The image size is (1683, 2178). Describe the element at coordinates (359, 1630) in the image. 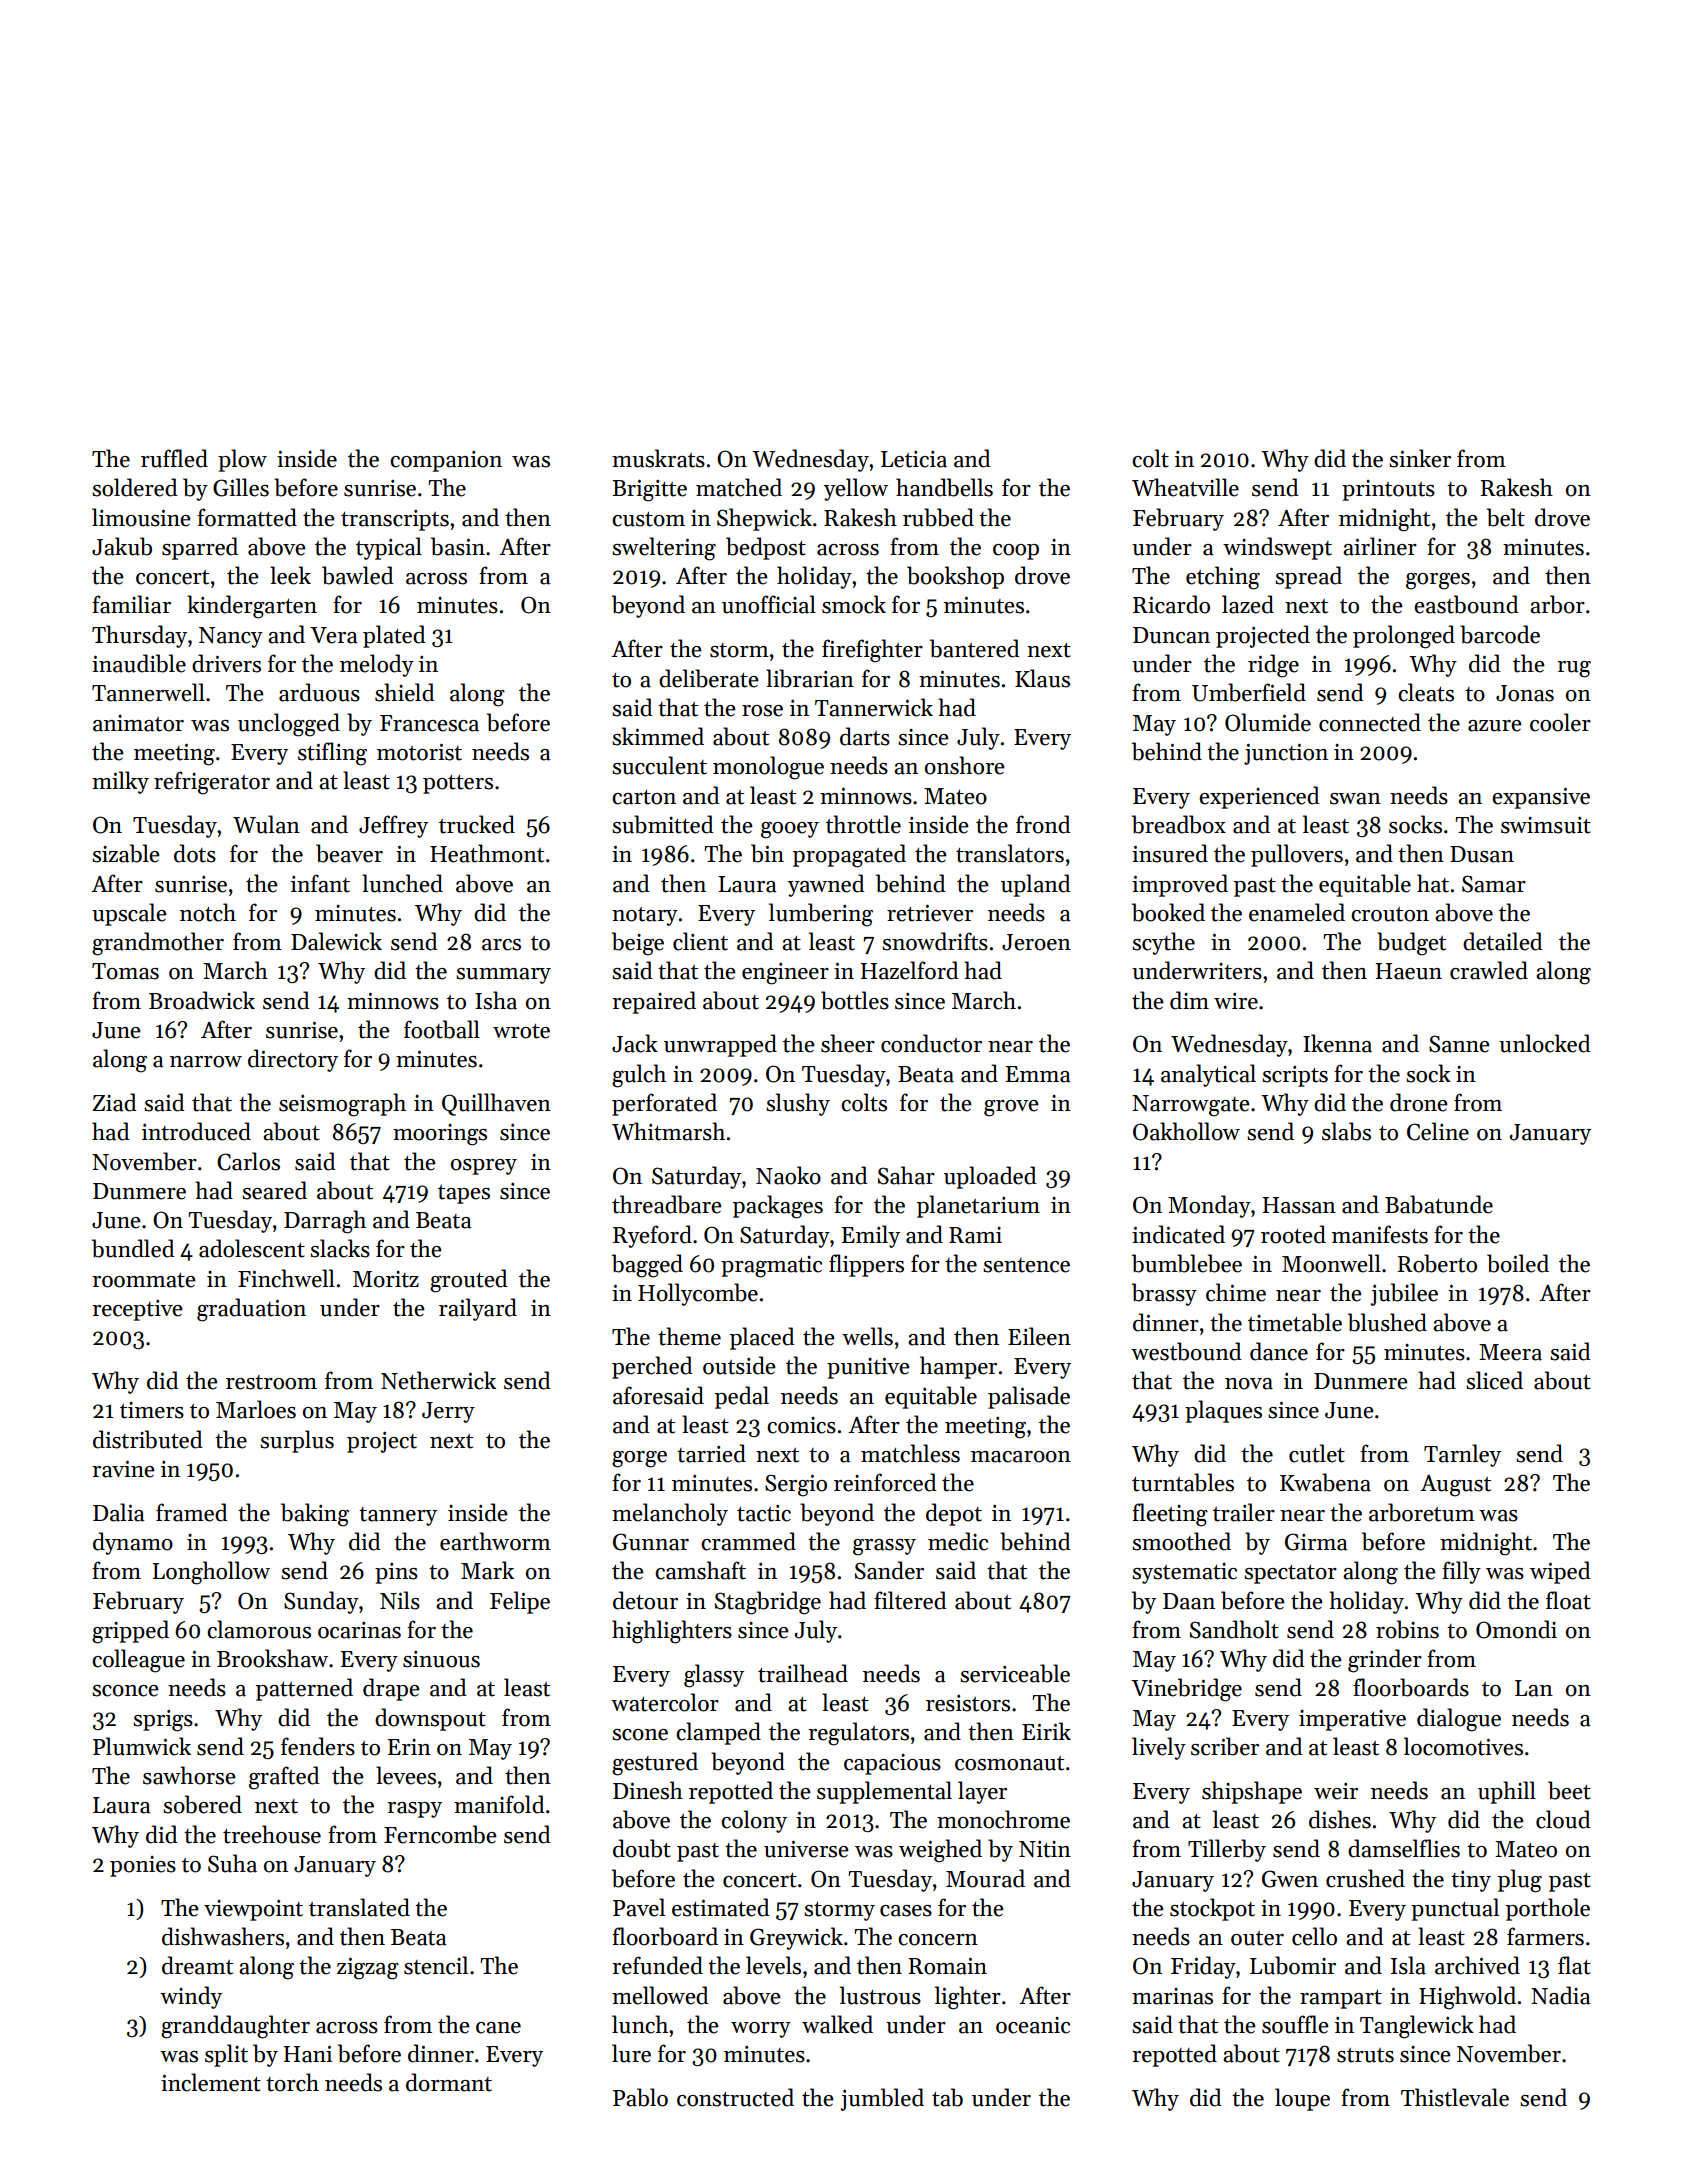

I see `ocarinas` at that location.
